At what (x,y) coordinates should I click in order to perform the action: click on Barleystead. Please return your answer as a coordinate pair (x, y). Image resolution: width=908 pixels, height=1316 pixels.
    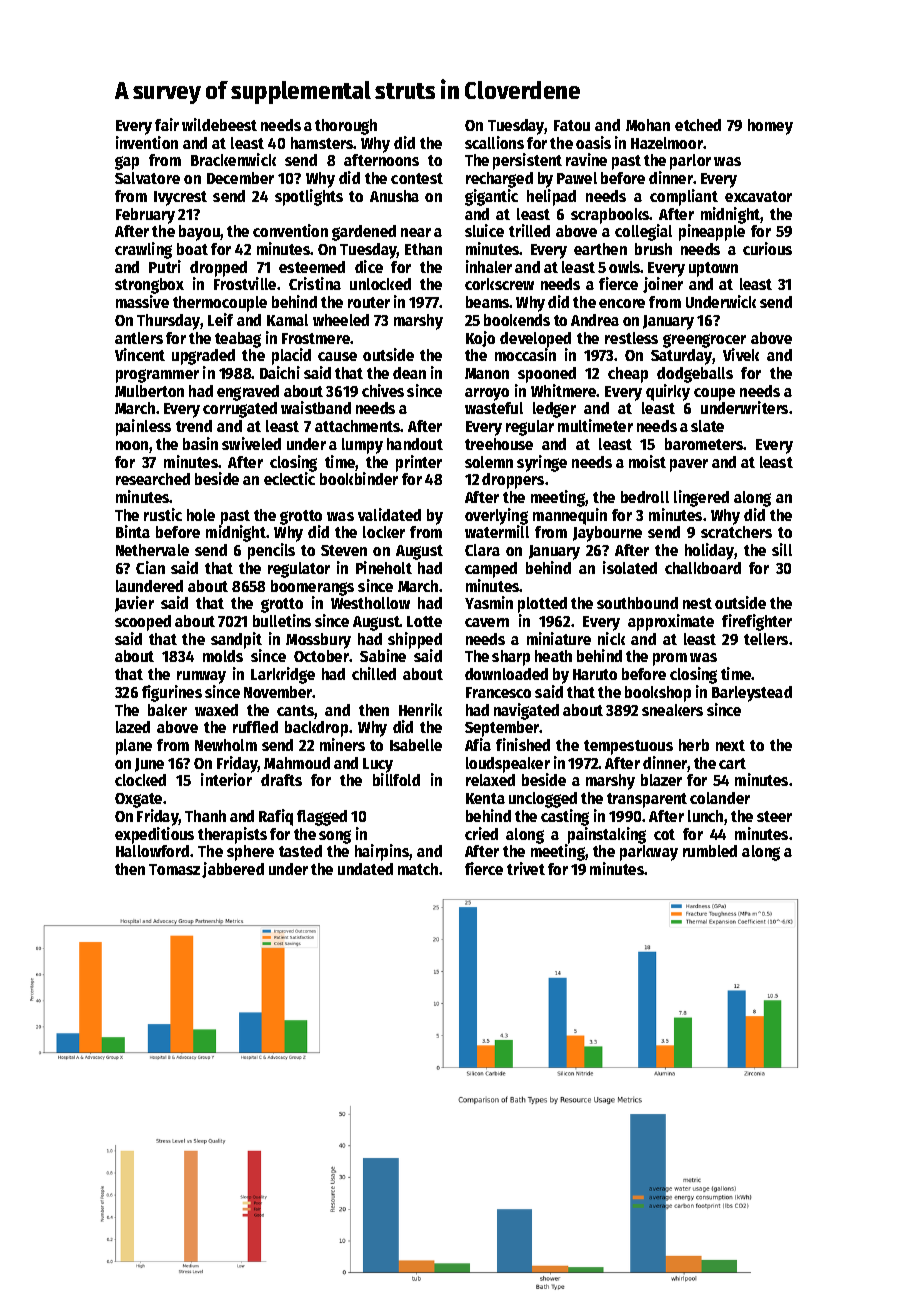
    Looking at the image, I should click on (752, 694).
